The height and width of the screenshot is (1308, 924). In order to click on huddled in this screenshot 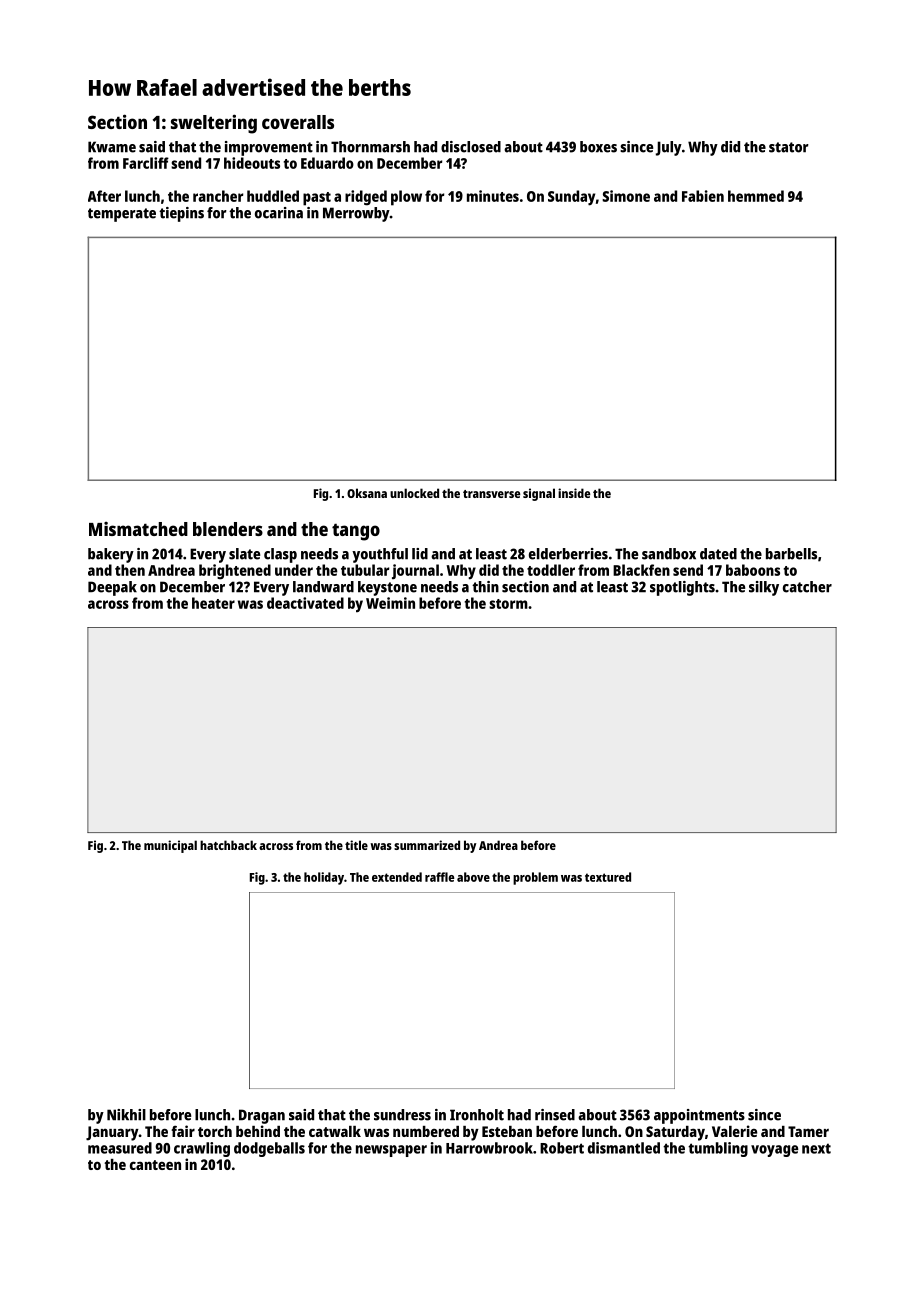, I will do `click(273, 196)`.
